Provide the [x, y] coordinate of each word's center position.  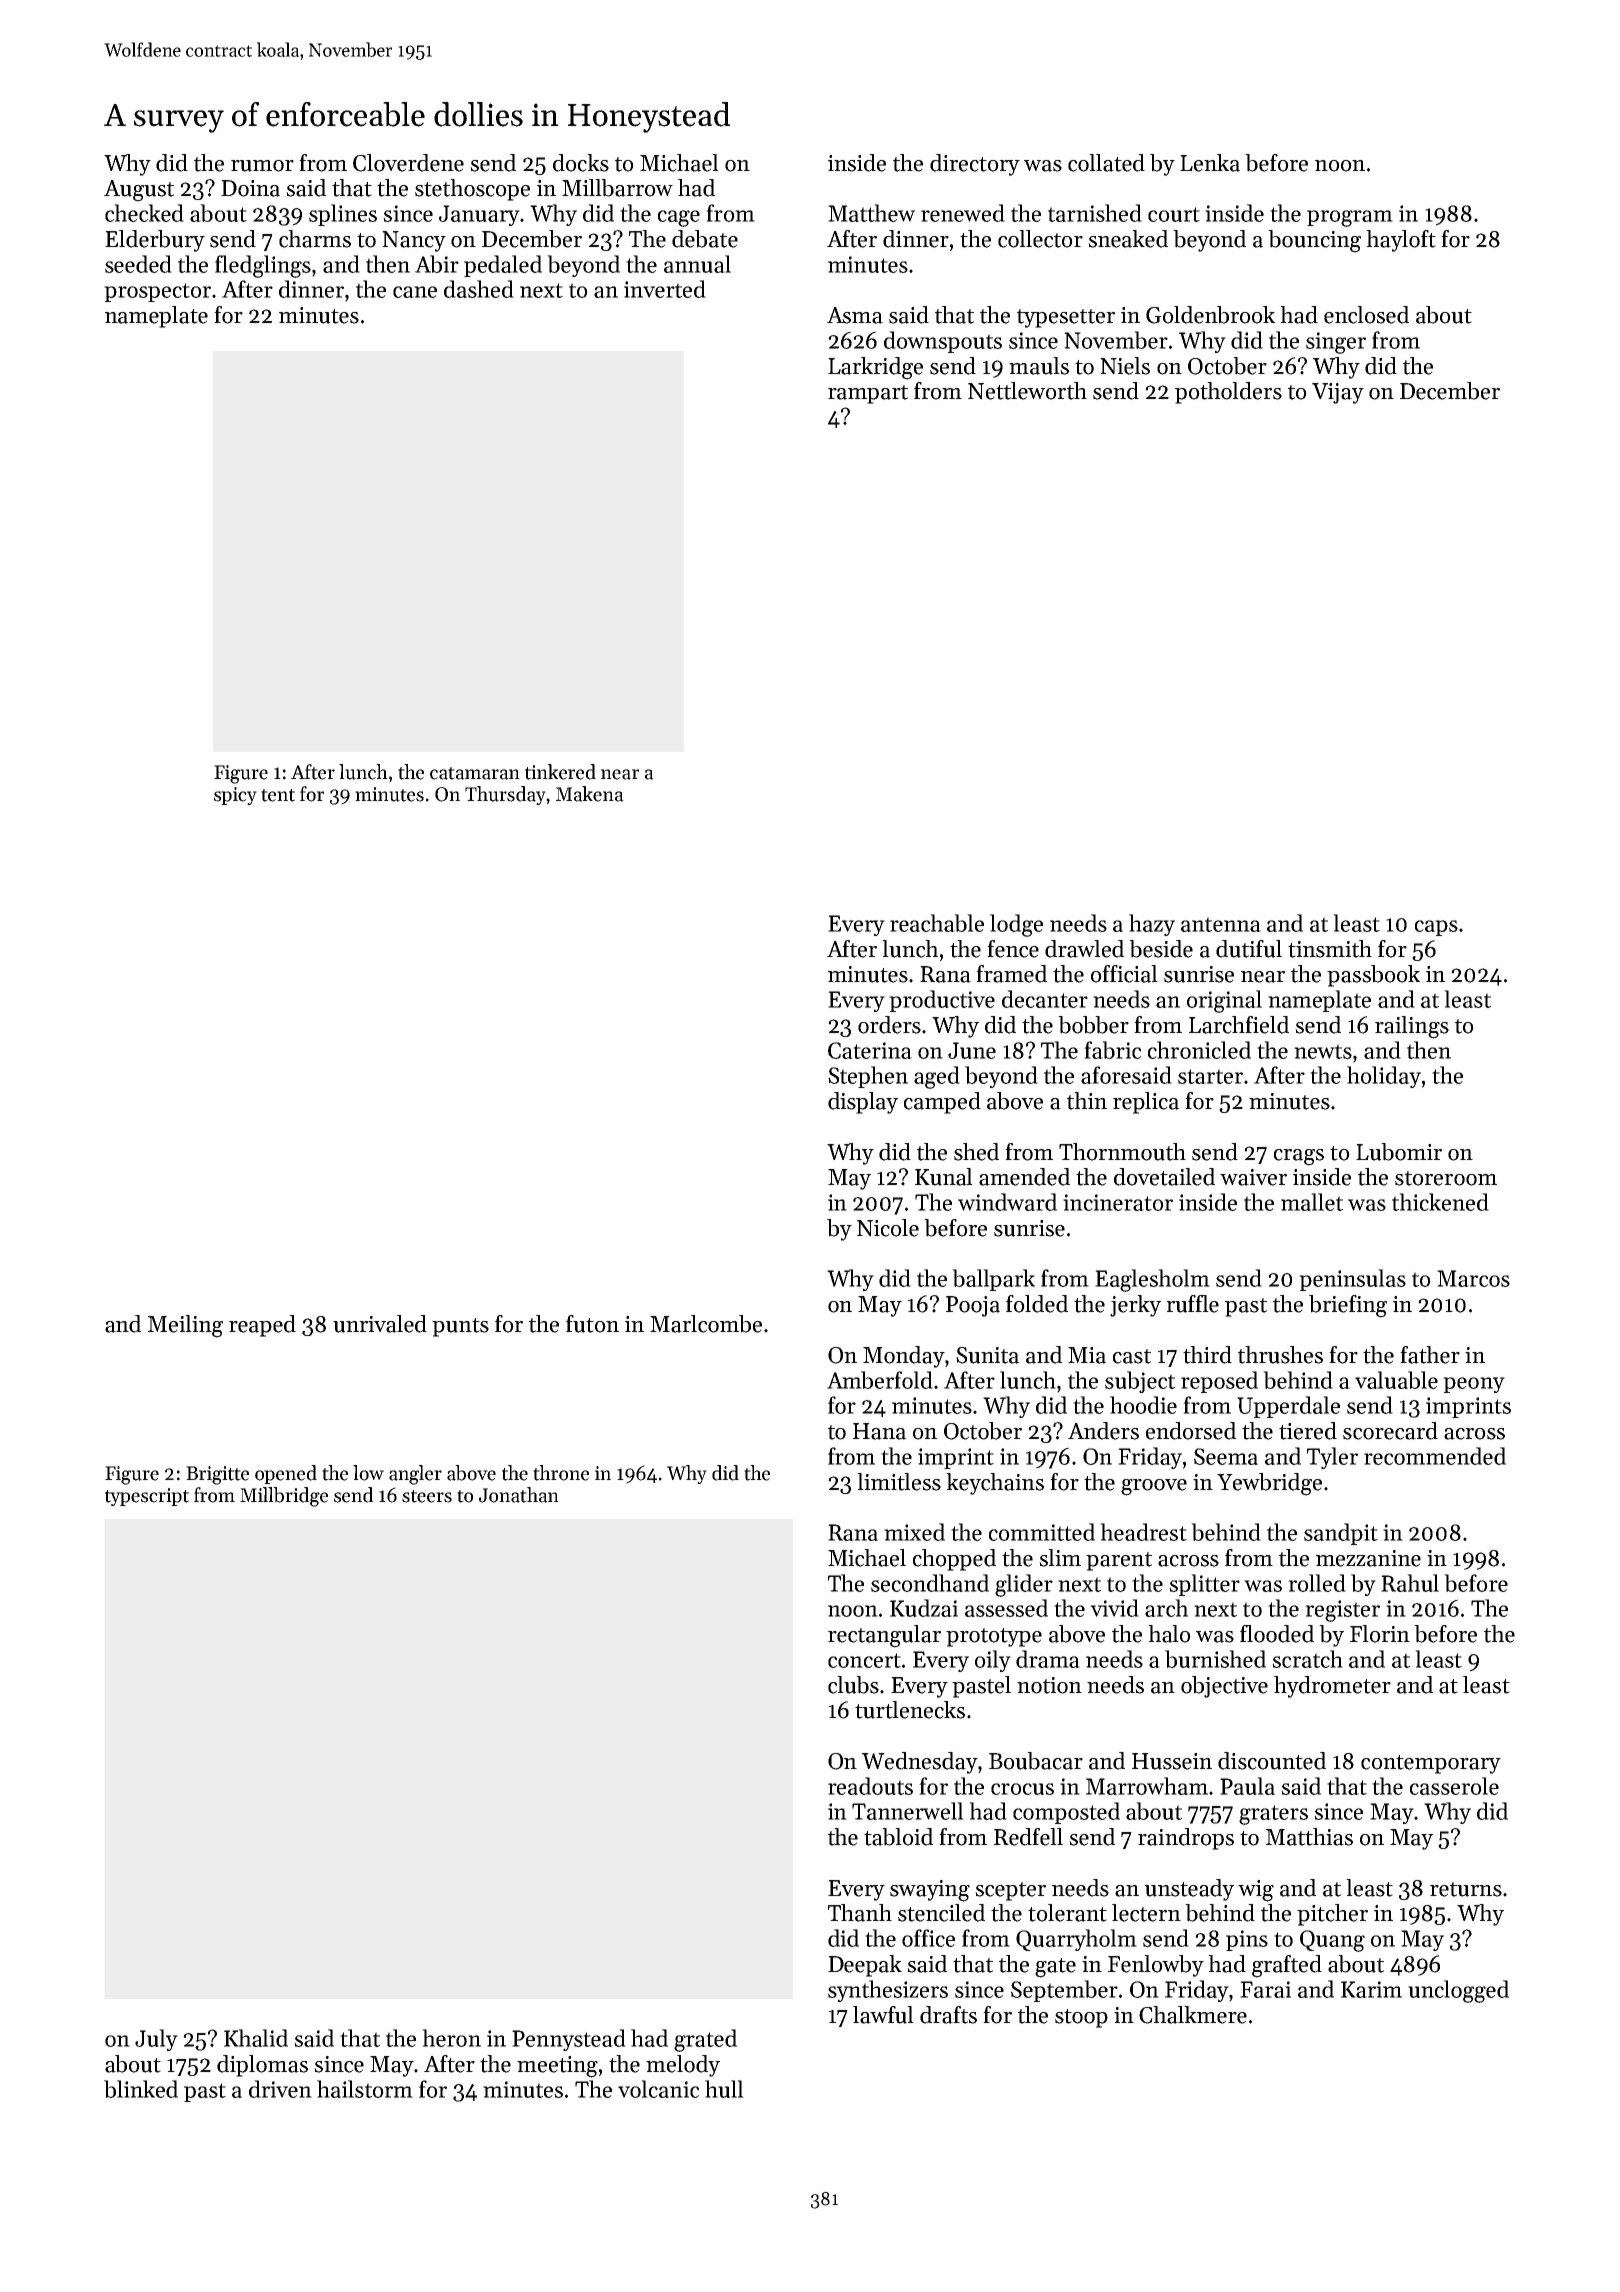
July [156, 2040]
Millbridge [284, 1497]
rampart [868, 394]
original [1224, 1001]
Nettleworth [1027, 391]
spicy [235, 796]
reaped [262, 1326]
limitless [899, 1482]
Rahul [1410, 1583]
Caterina [870, 1050]
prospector [157, 292]
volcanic [658, 2089]
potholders [1228, 393]
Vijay [1338, 393]
